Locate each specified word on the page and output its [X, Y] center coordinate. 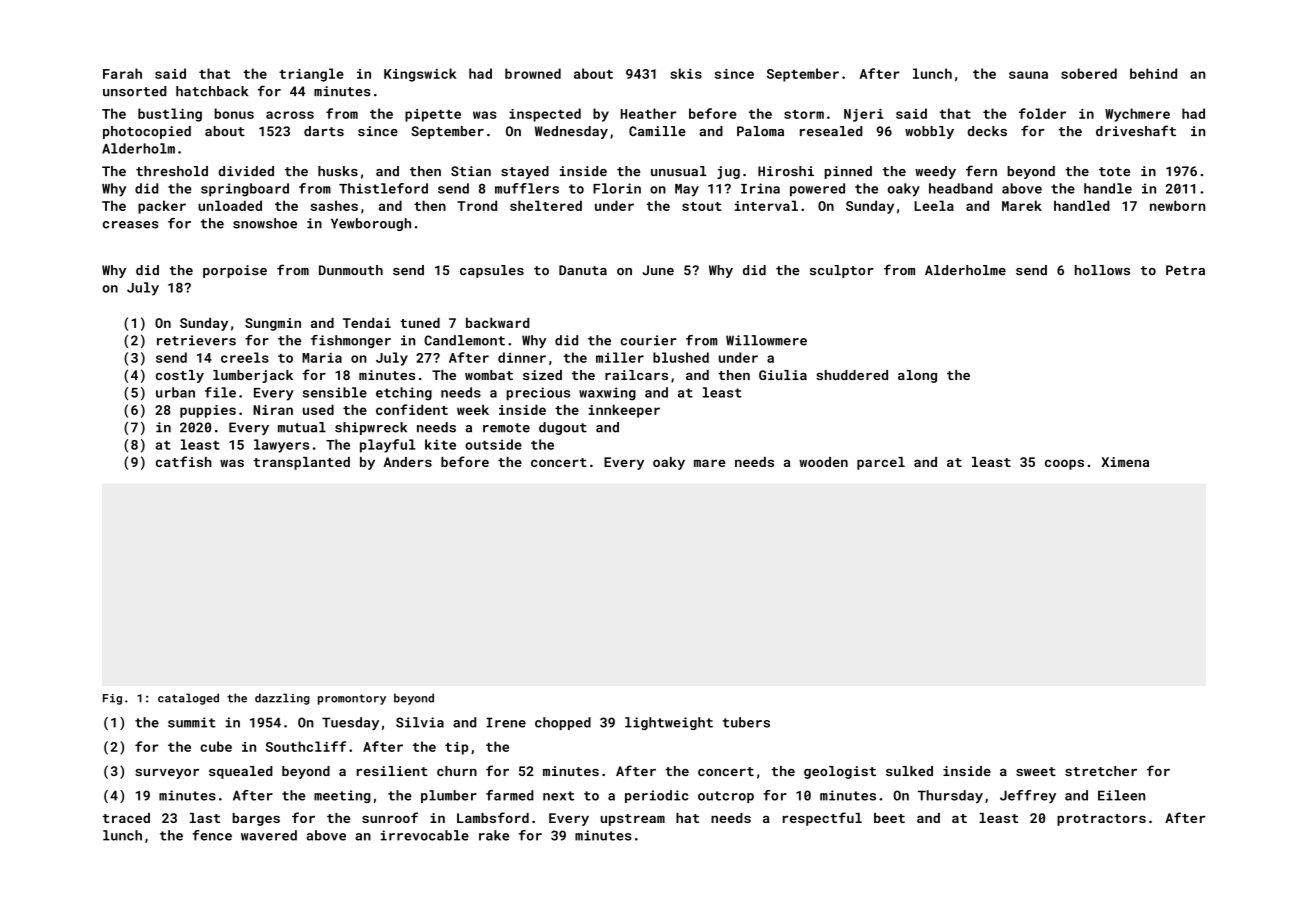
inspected [545, 115]
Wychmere [1137, 115]
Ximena [1125, 462]
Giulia [783, 375]
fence [212, 835]
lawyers [281, 446]
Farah [122, 73]
